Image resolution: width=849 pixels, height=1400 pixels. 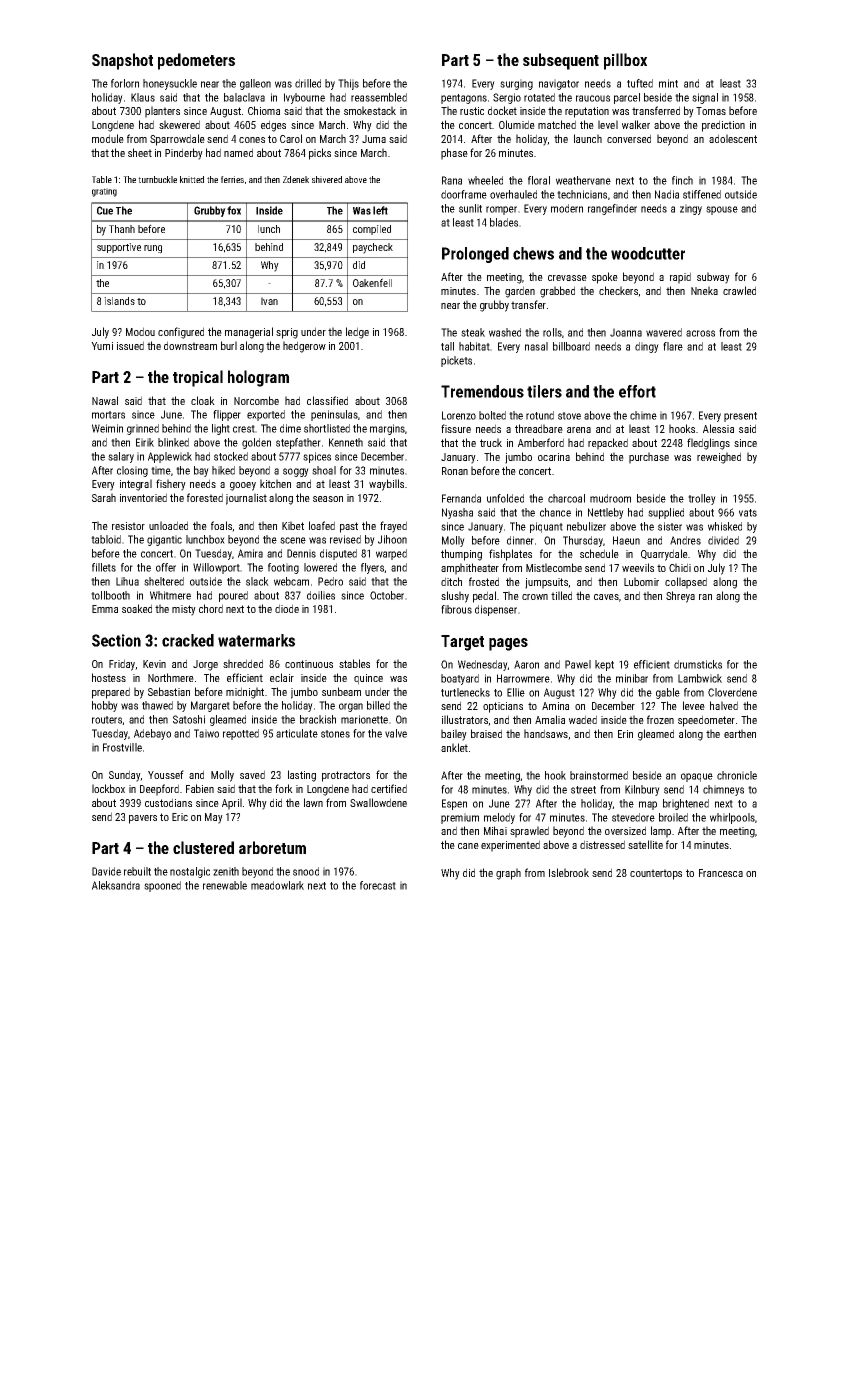 I want to click on left, so click(x=380, y=210).
